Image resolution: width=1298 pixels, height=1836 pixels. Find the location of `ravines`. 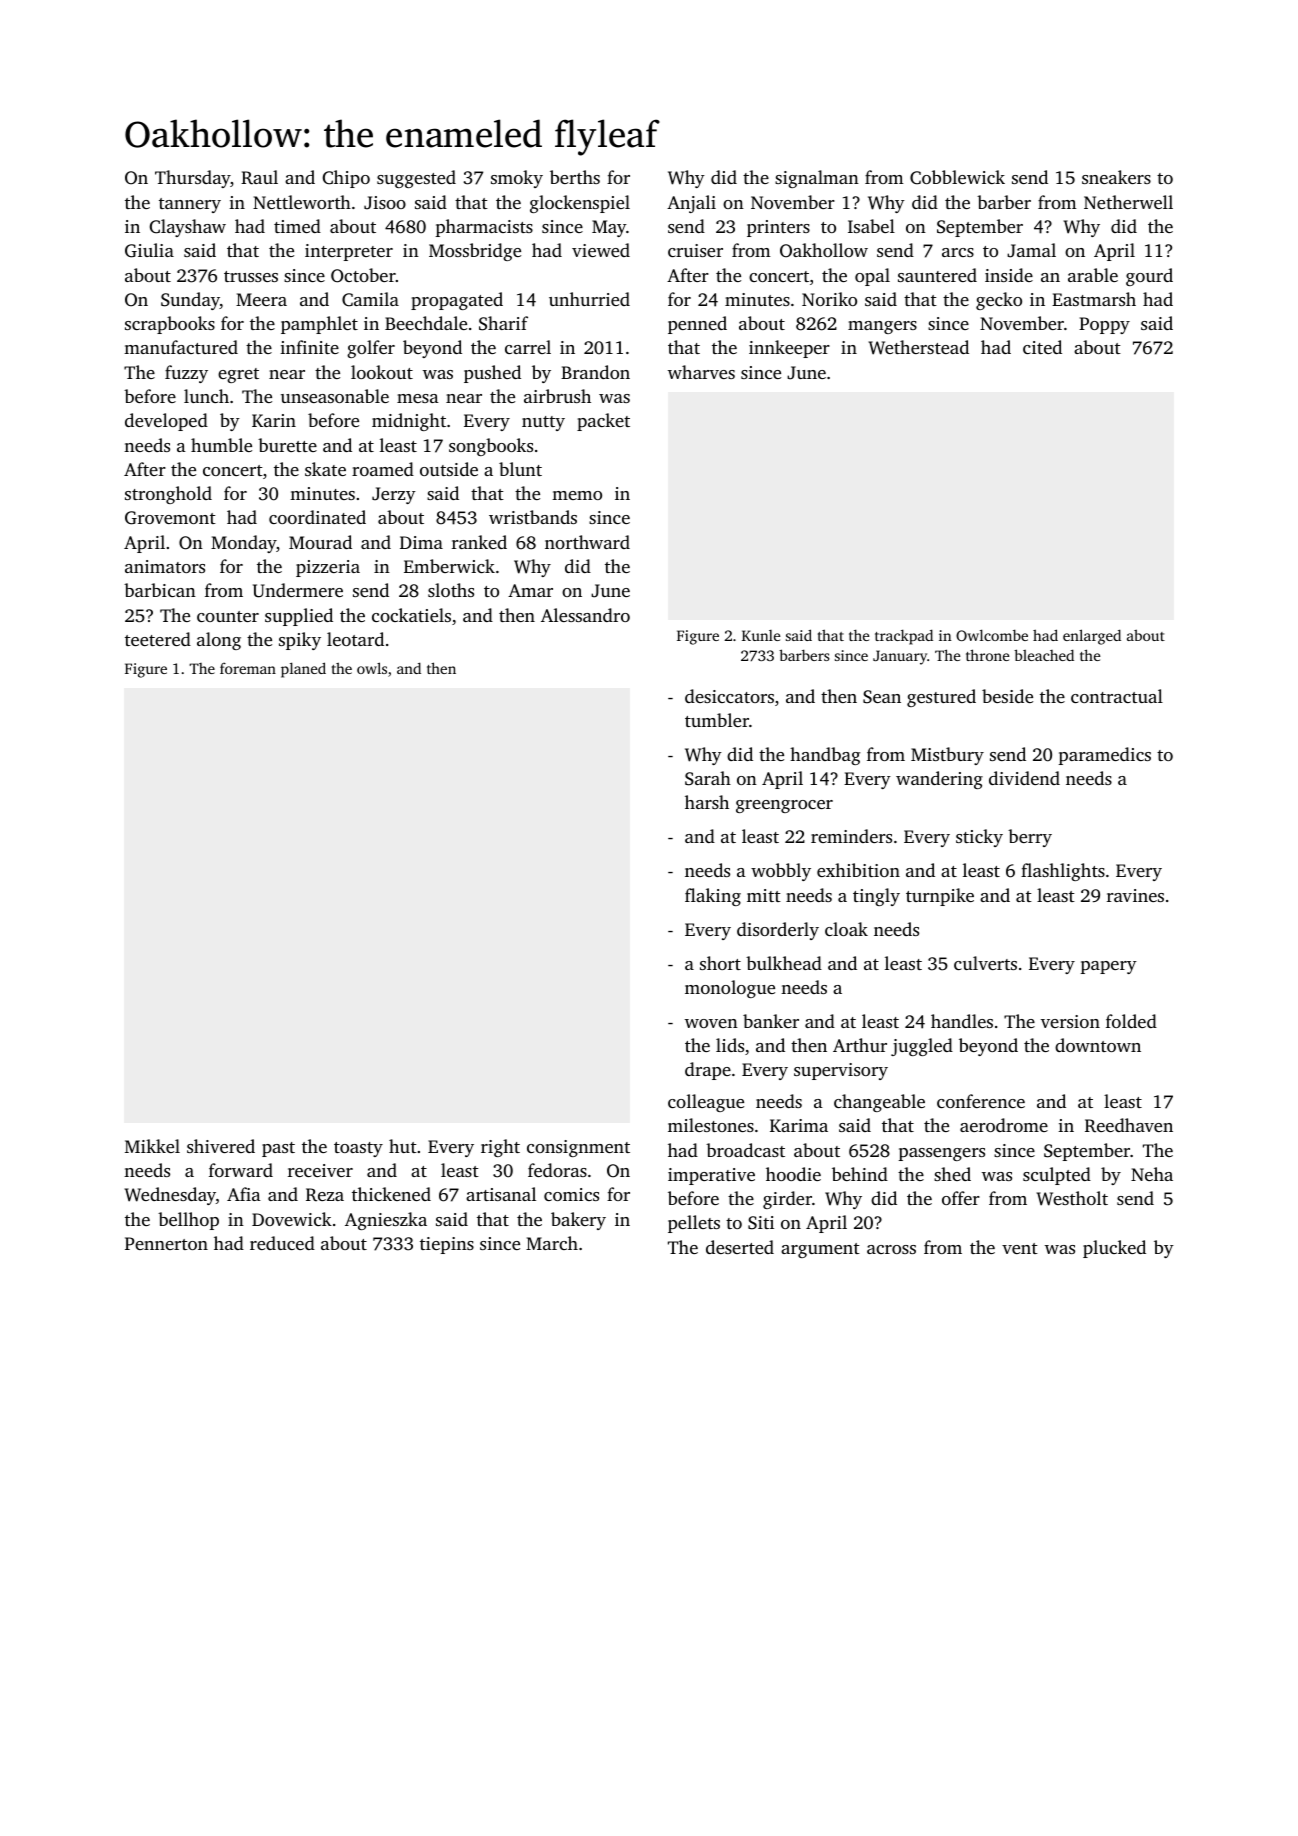

ravines is located at coordinates (1135, 895).
